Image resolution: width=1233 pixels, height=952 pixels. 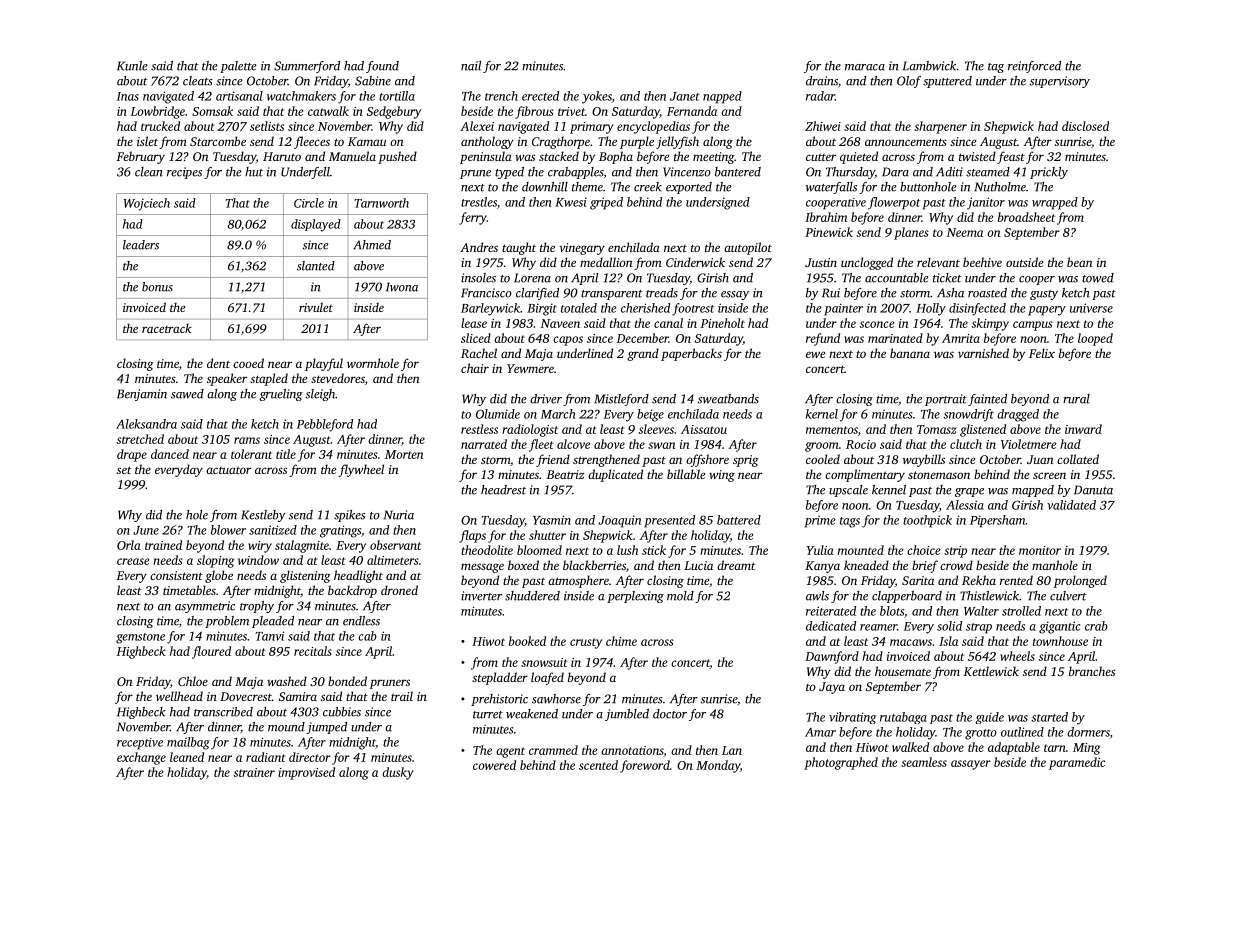 What do you see at coordinates (930, 66) in the screenshot?
I see `Lambwick` at bounding box center [930, 66].
